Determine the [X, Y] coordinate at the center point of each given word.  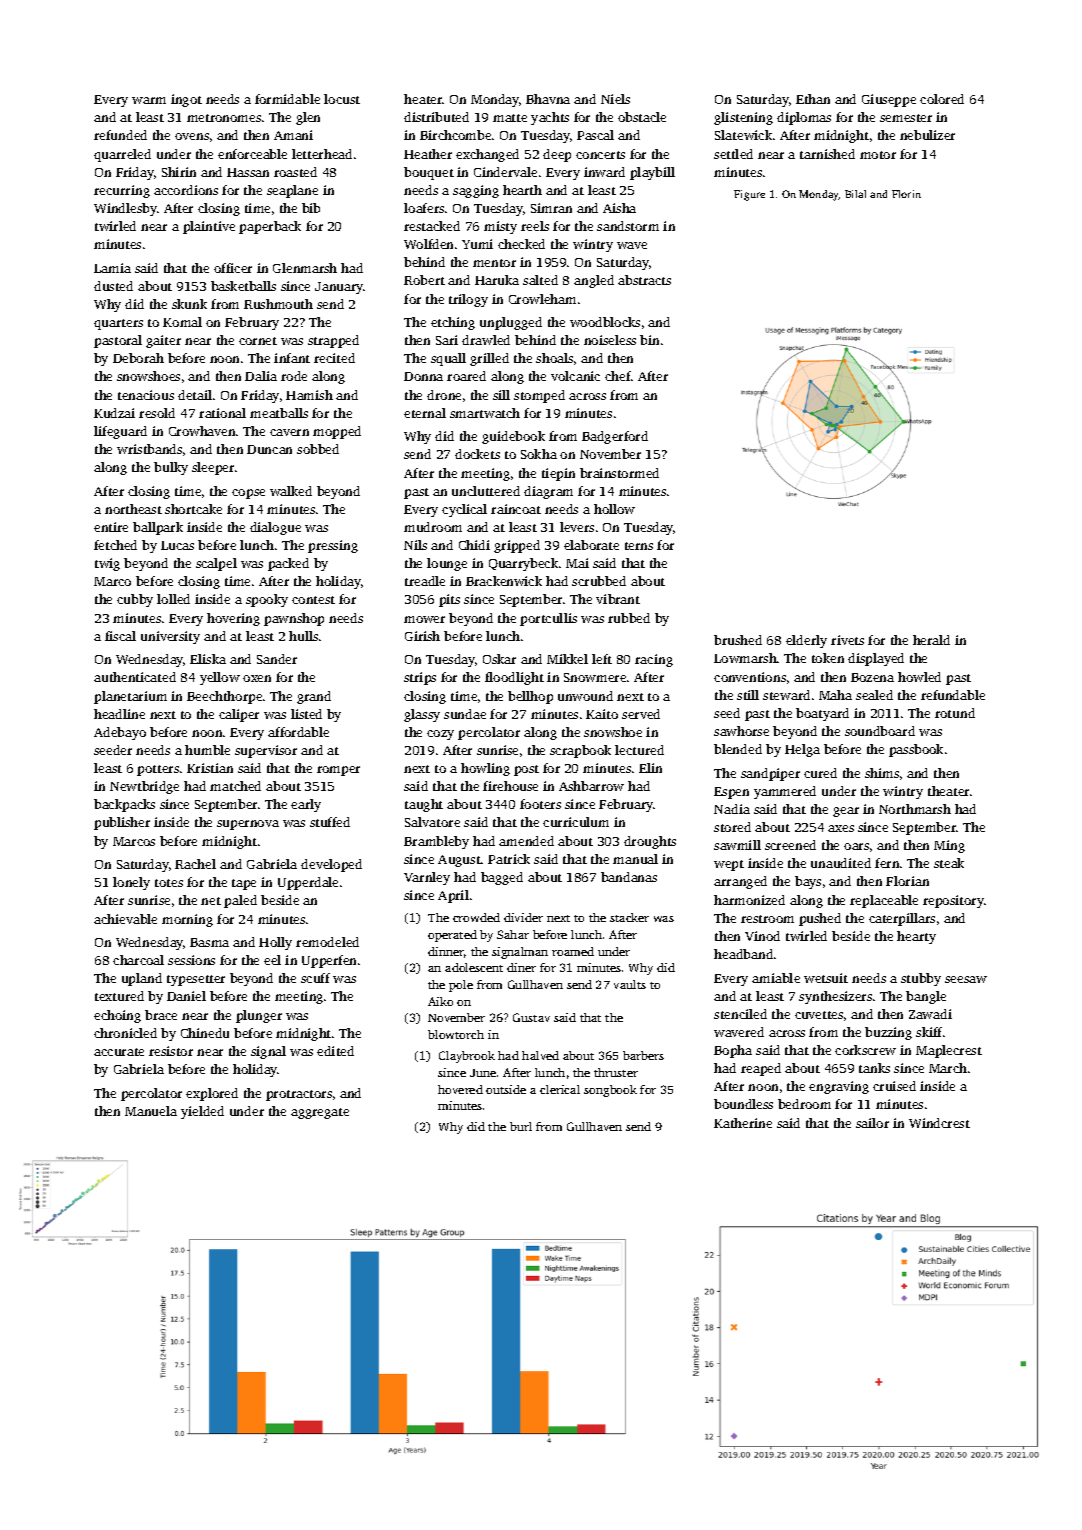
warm [149, 100]
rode [294, 376]
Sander [277, 659]
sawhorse [741, 731]
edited [335, 1051]
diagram [548, 492]
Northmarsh [915, 809]
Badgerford [615, 437]
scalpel [216, 564]
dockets [477, 454]
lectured [639, 750]
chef [618, 376]
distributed [436, 117]
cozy [440, 735]
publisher [122, 823]
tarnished [827, 154]
